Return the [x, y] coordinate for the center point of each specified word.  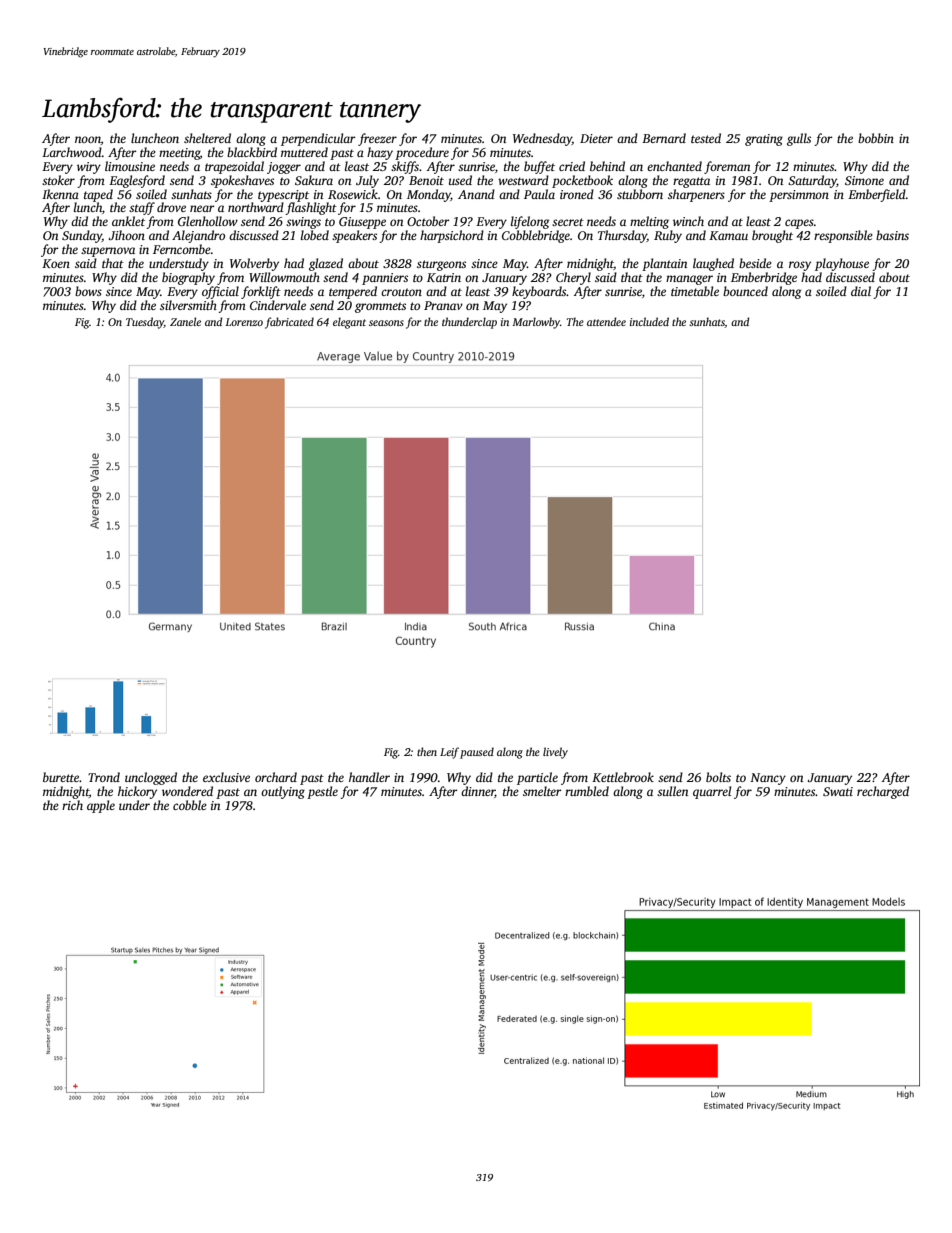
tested [706, 138]
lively [555, 753]
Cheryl [573, 278]
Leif [449, 753]
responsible [843, 236]
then [427, 751]
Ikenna [60, 194]
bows [88, 291]
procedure [422, 153]
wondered [187, 791]
